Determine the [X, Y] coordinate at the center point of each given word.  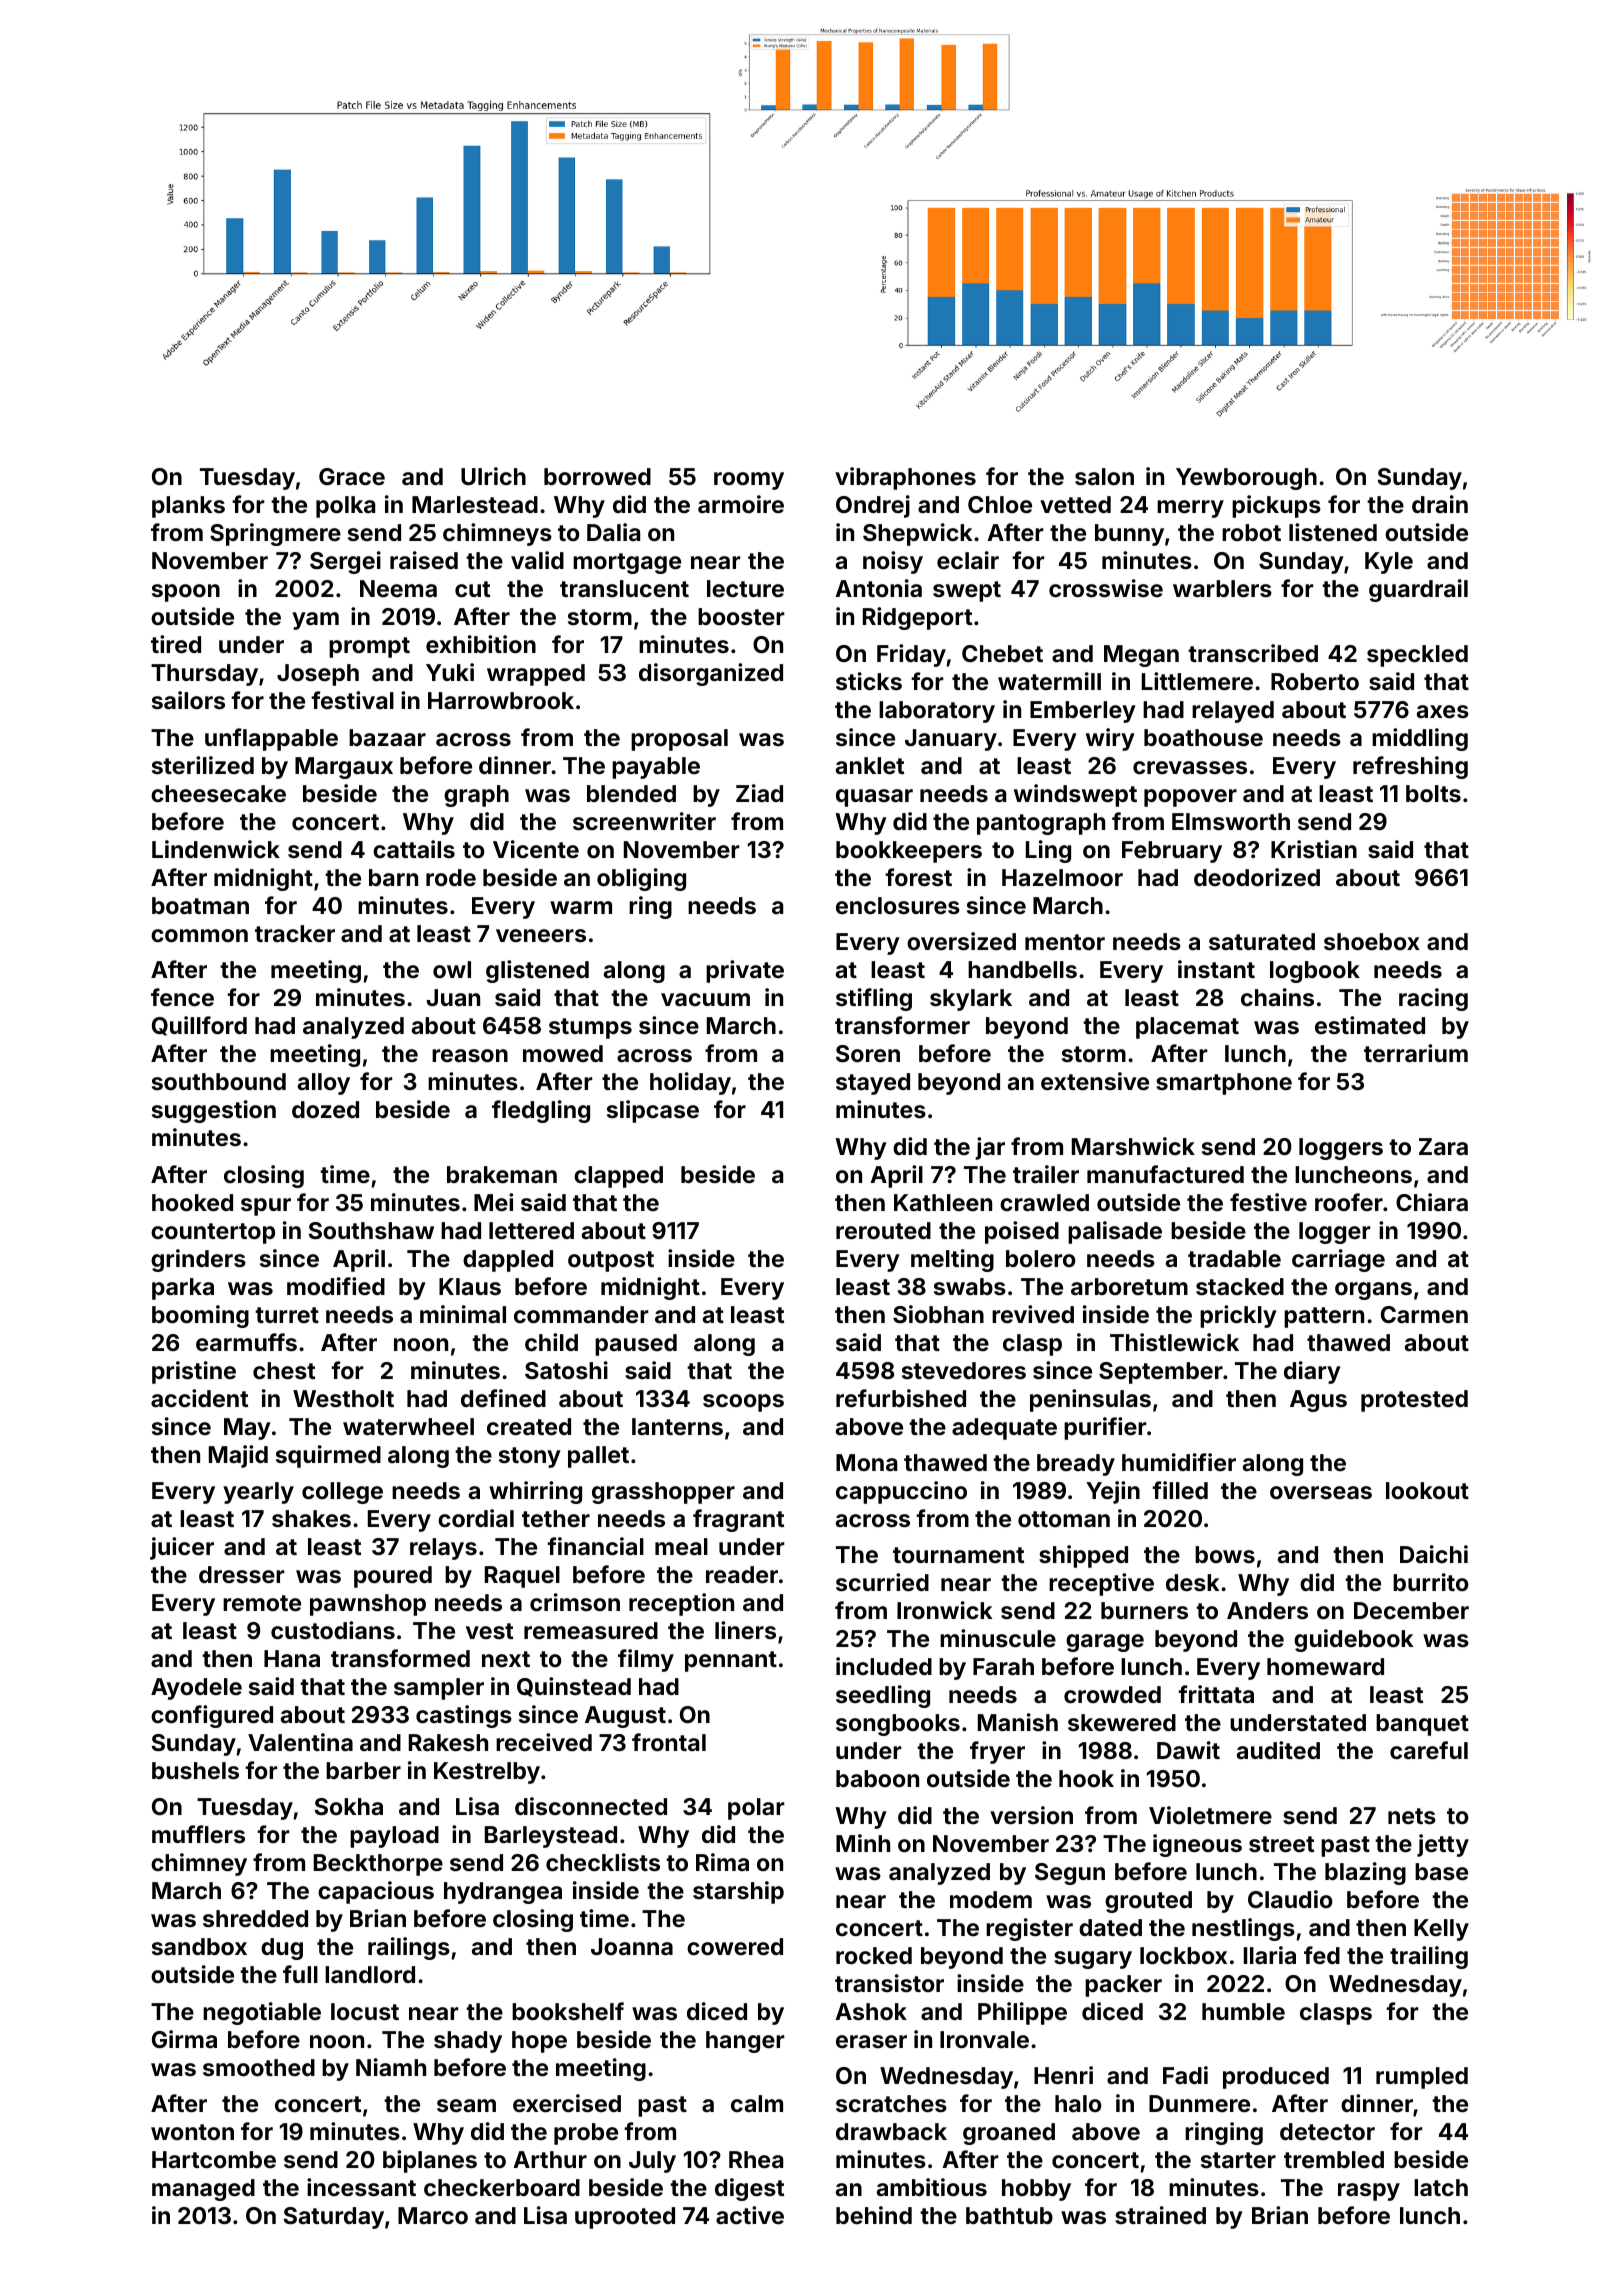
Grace [352, 476]
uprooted [625, 2218]
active [750, 2215]
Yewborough [1246, 479]
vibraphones [905, 478]
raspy [1369, 2192]
